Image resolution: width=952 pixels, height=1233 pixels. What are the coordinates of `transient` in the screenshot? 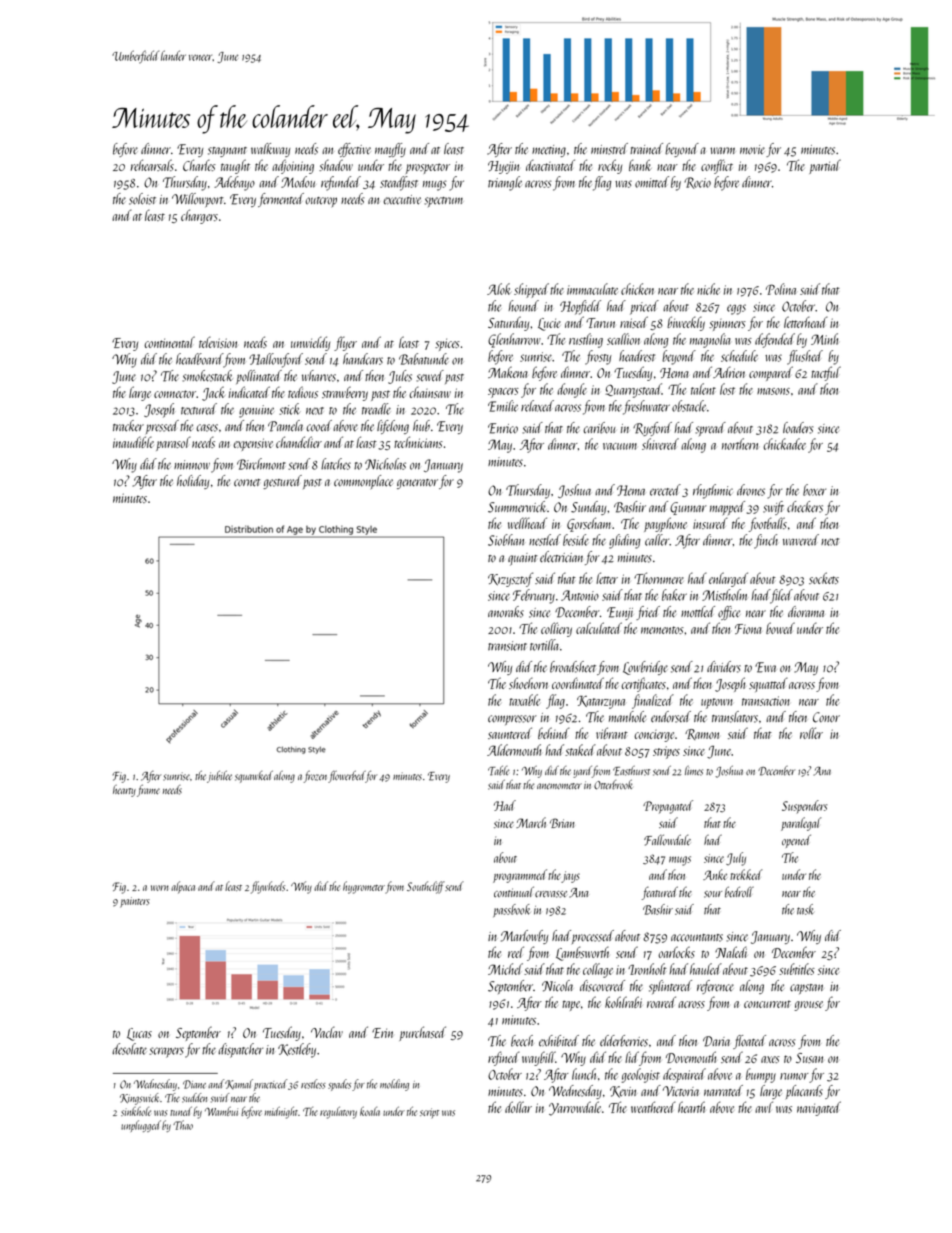 It's located at (507, 646).
